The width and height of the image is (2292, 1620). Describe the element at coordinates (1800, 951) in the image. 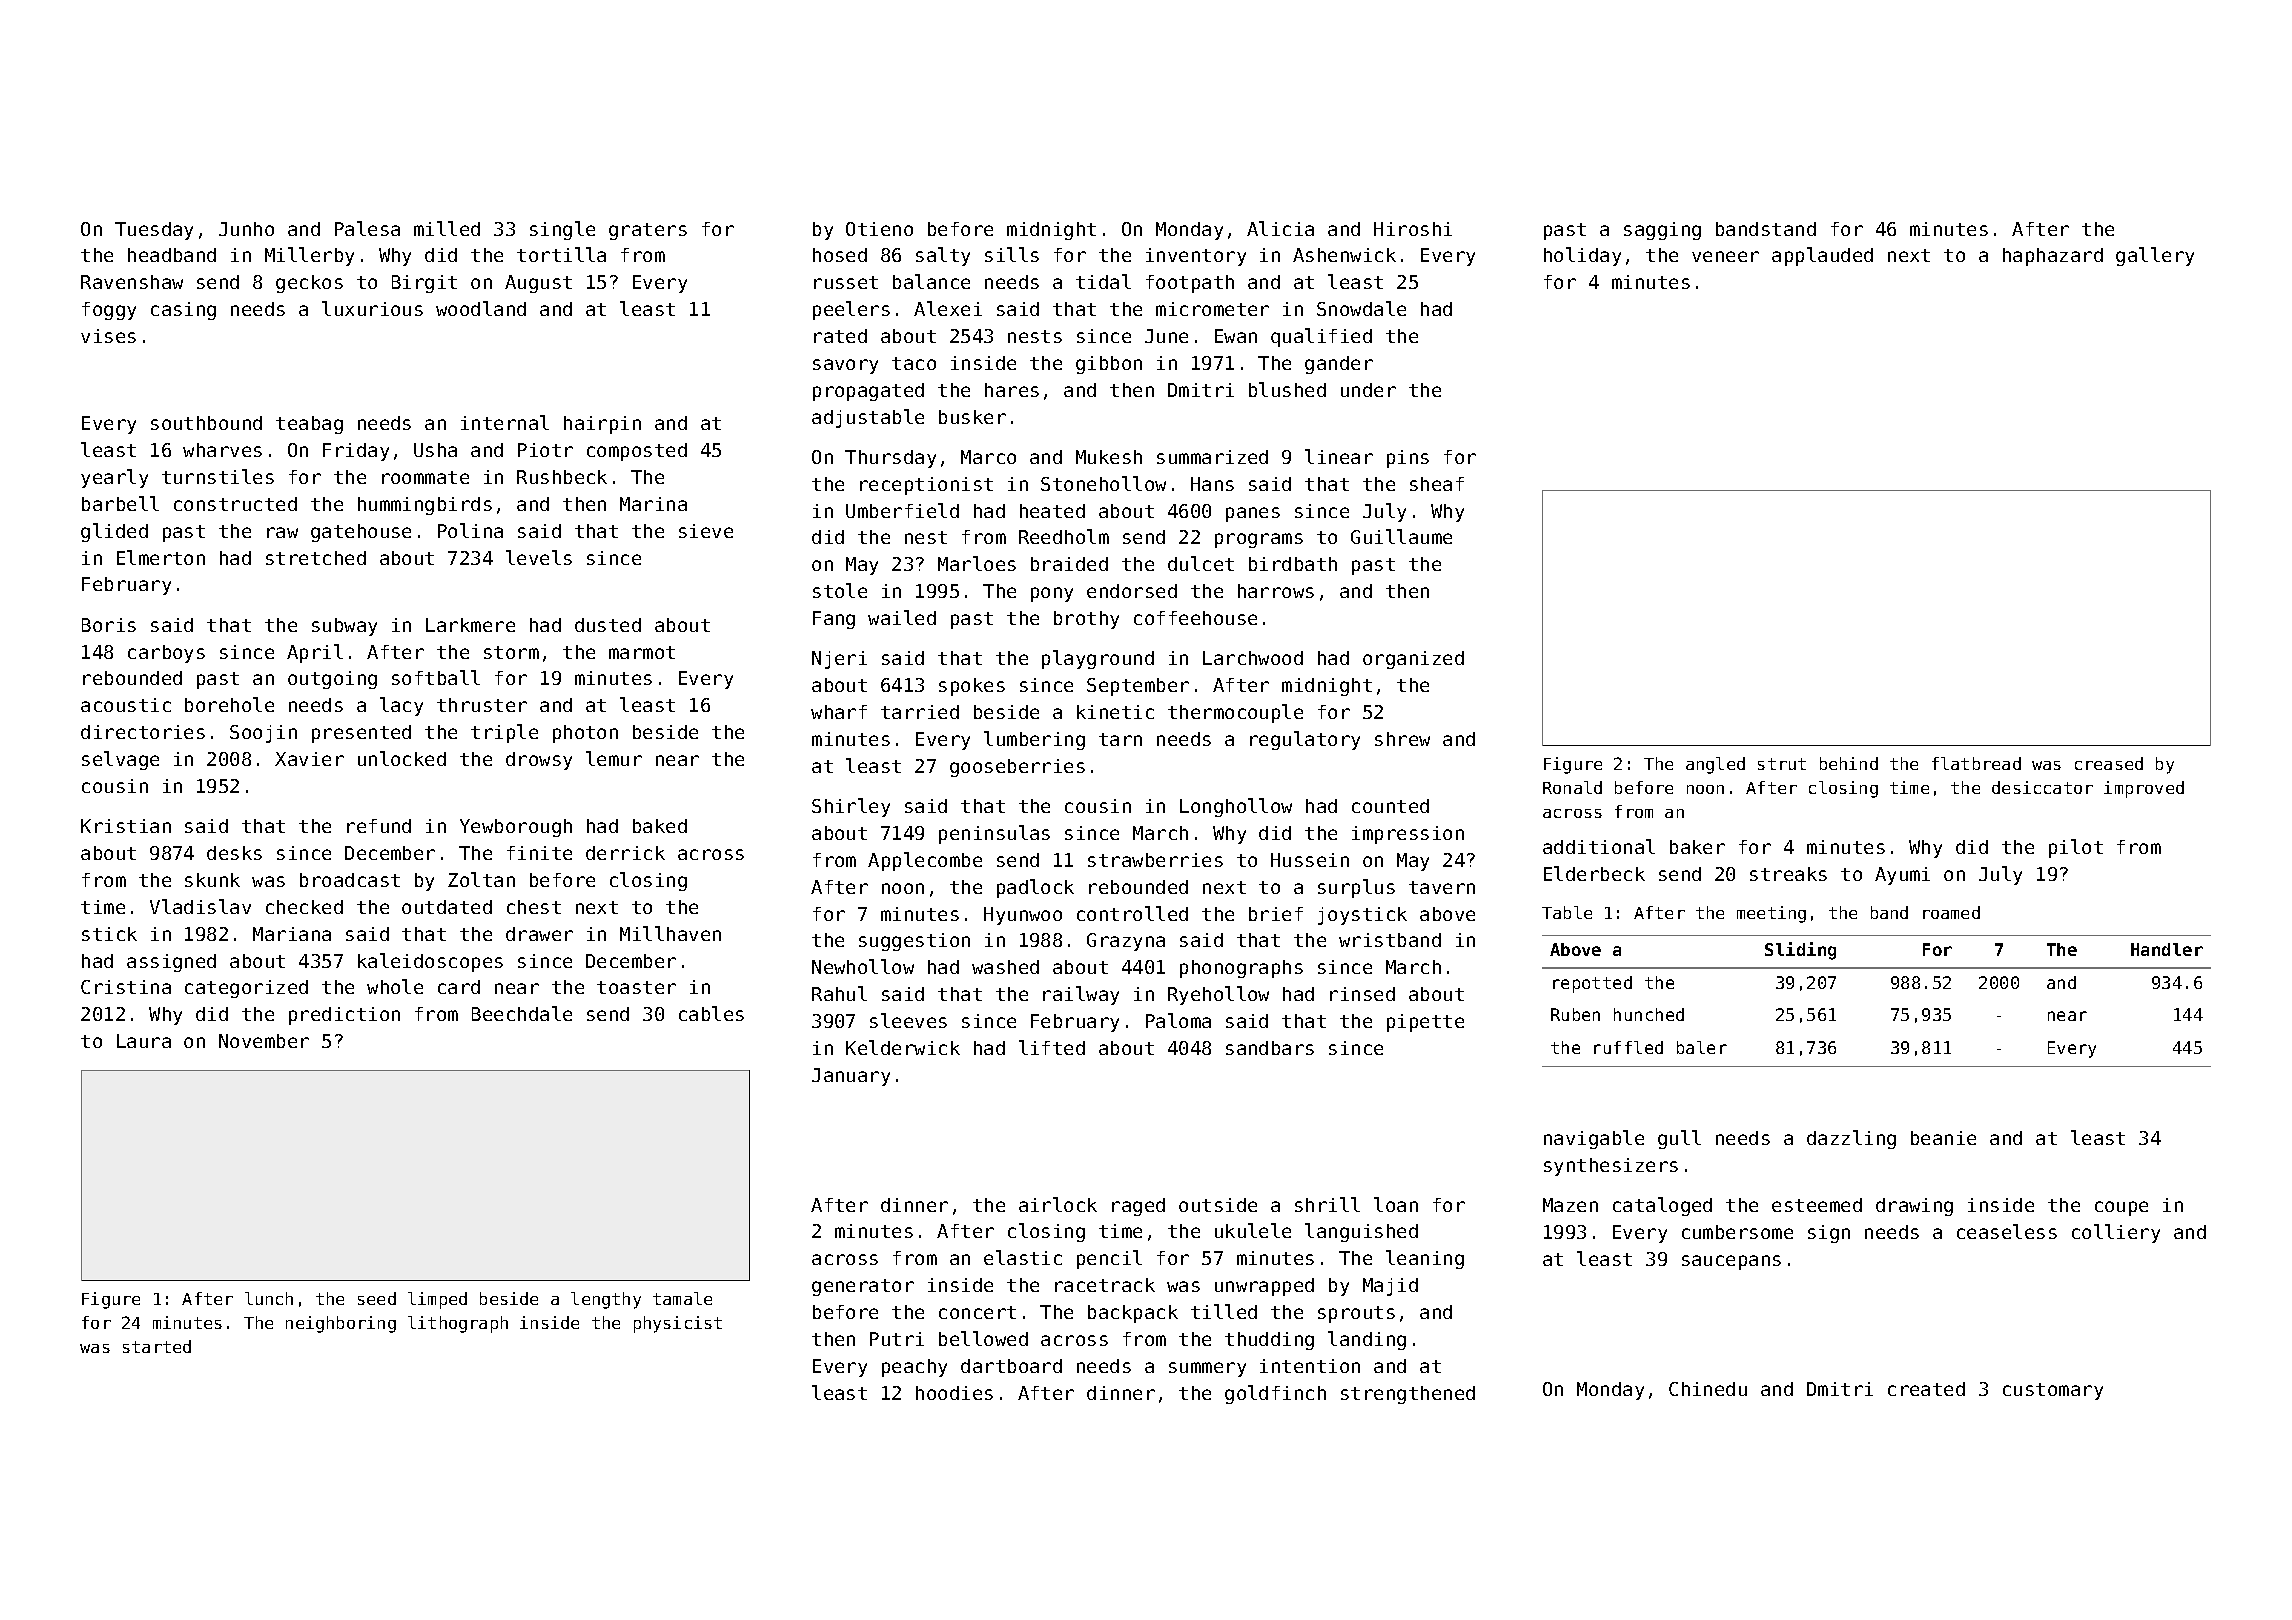

I see `Sliding` at that location.
